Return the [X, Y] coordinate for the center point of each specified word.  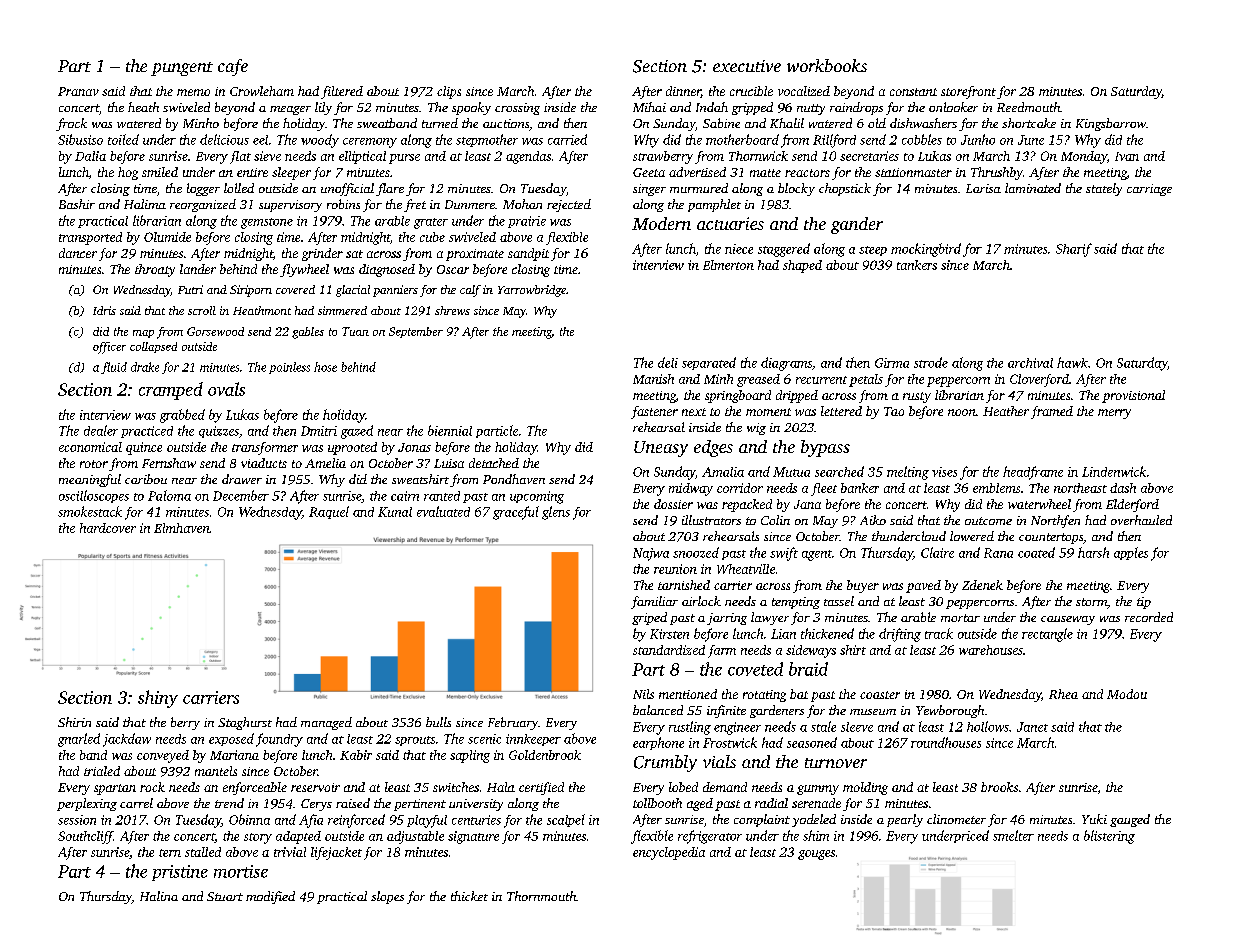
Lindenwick [1114, 471]
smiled [160, 172]
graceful [516, 513]
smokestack [90, 511]
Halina [159, 896]
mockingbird [926, 250]
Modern [661, 223]
